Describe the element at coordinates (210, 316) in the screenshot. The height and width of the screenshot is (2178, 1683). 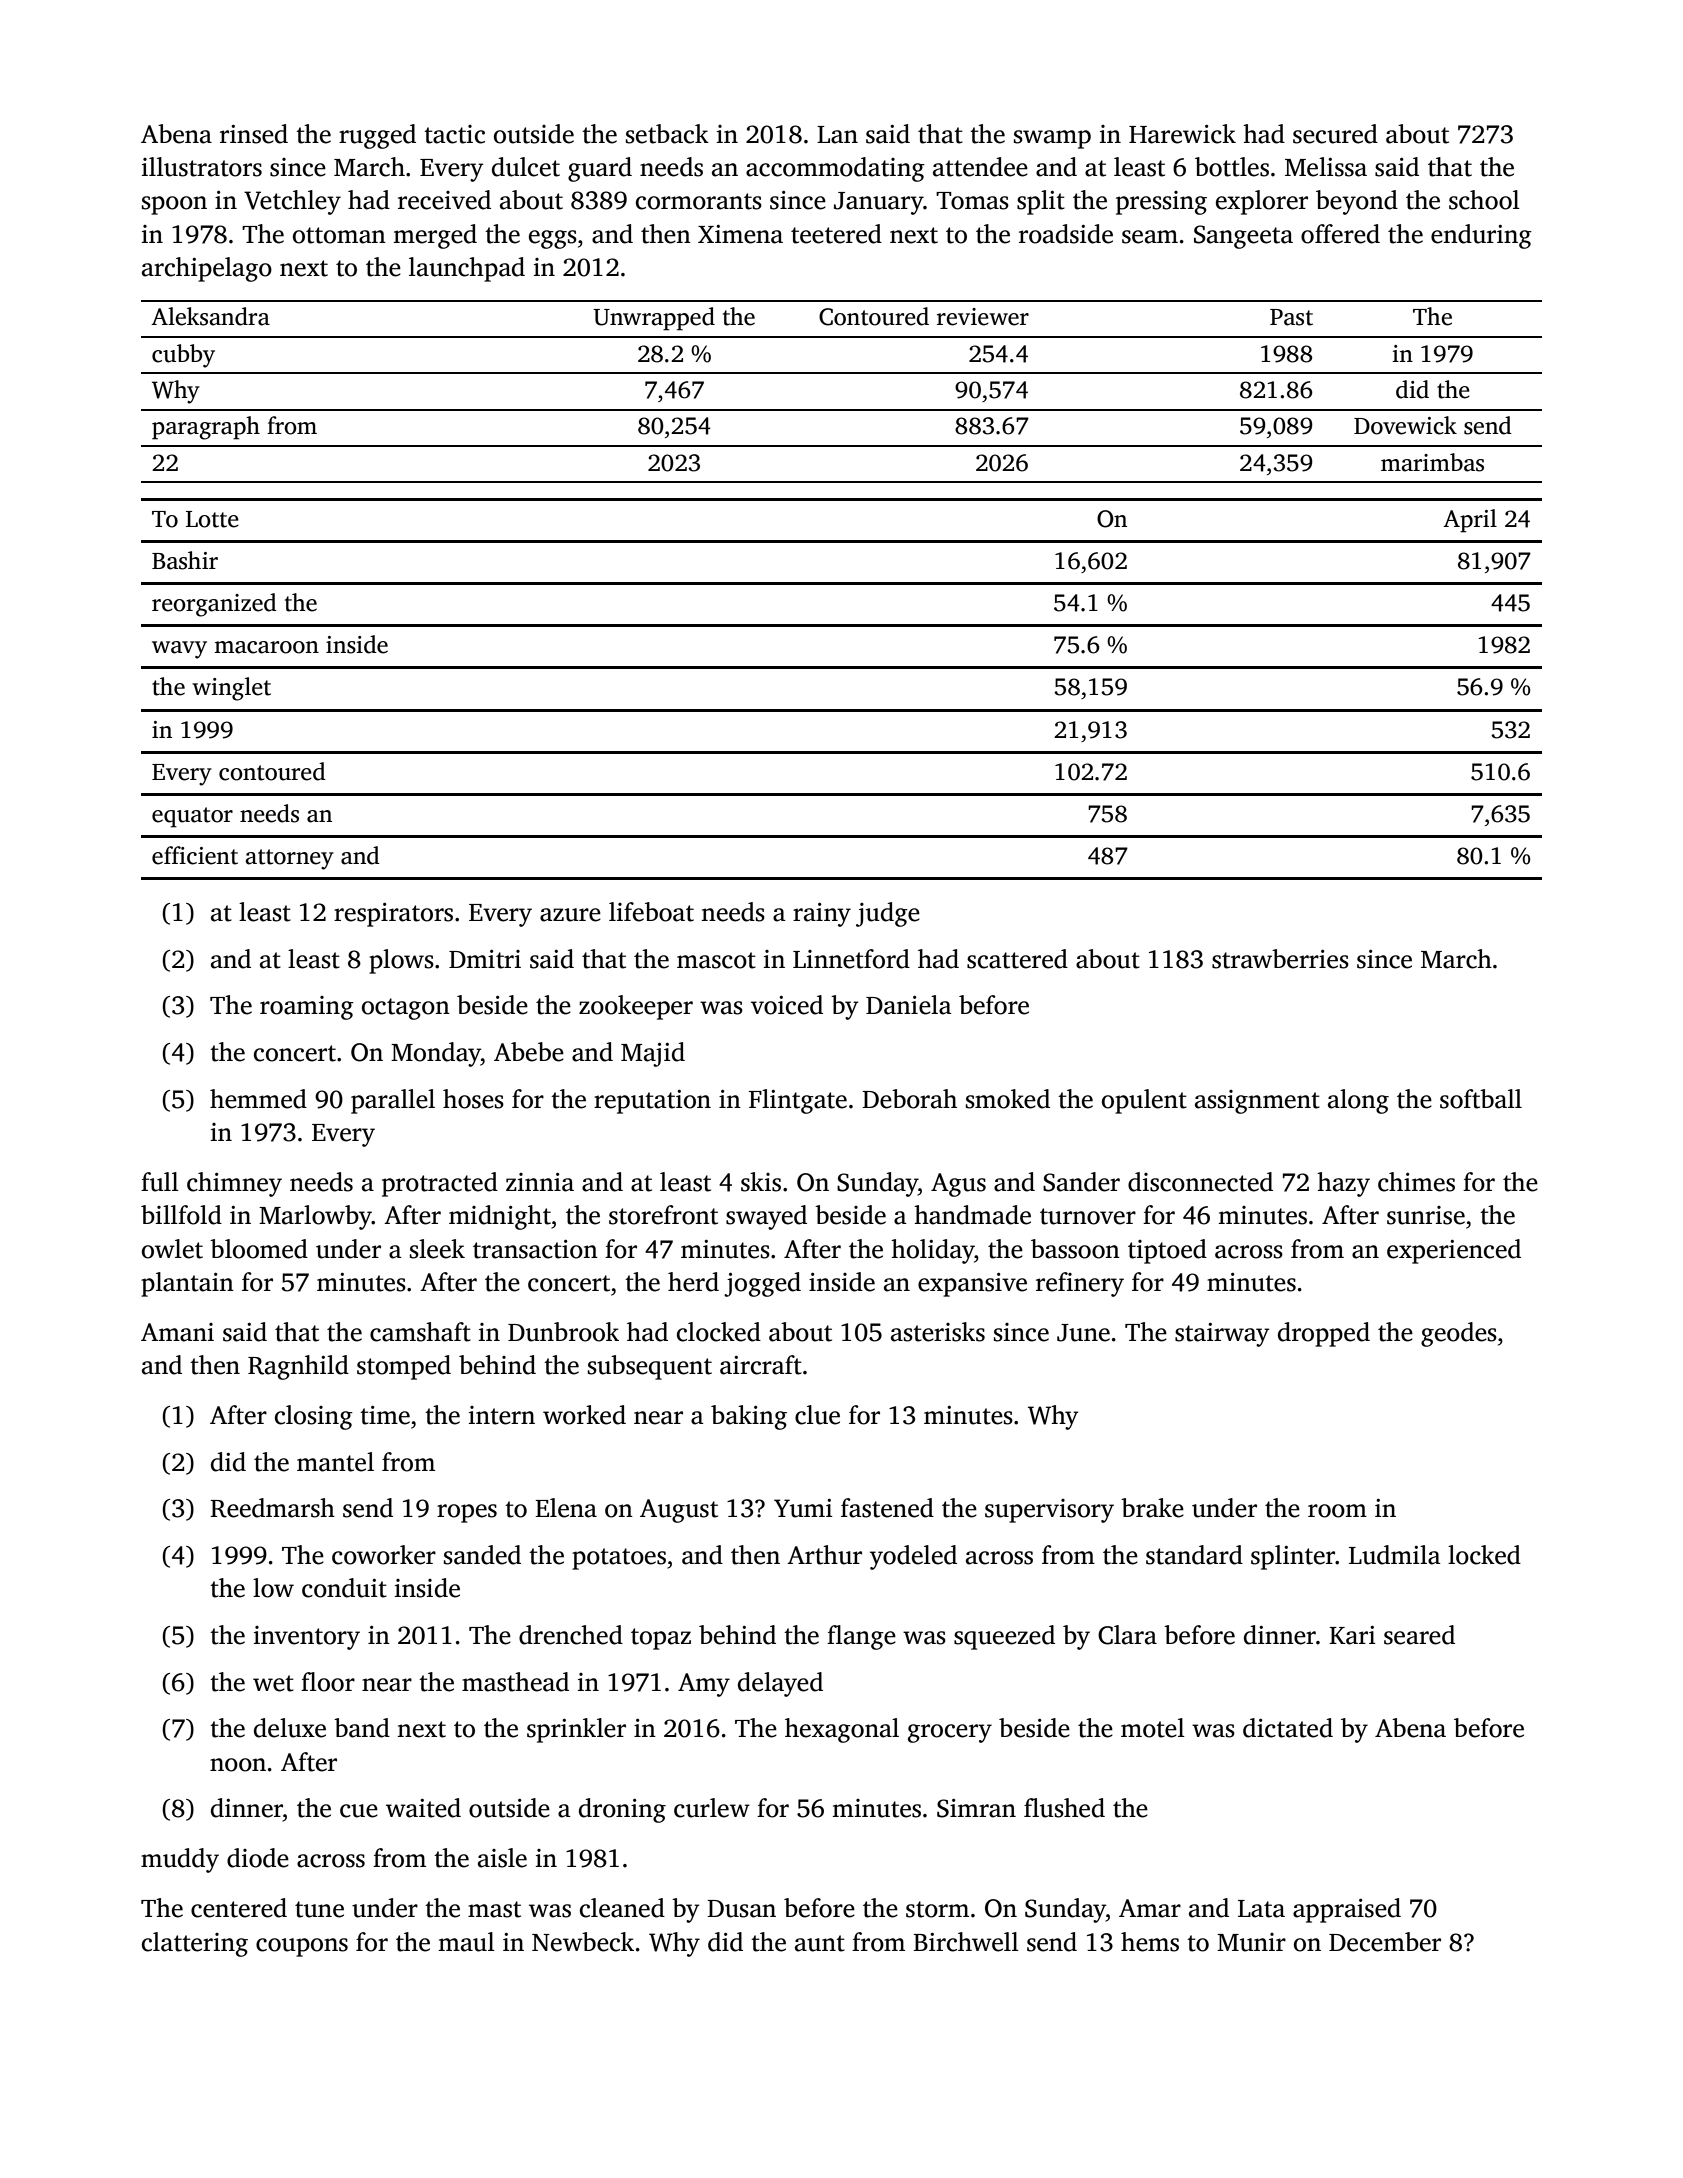
I see `Aleksandra` at that location.
